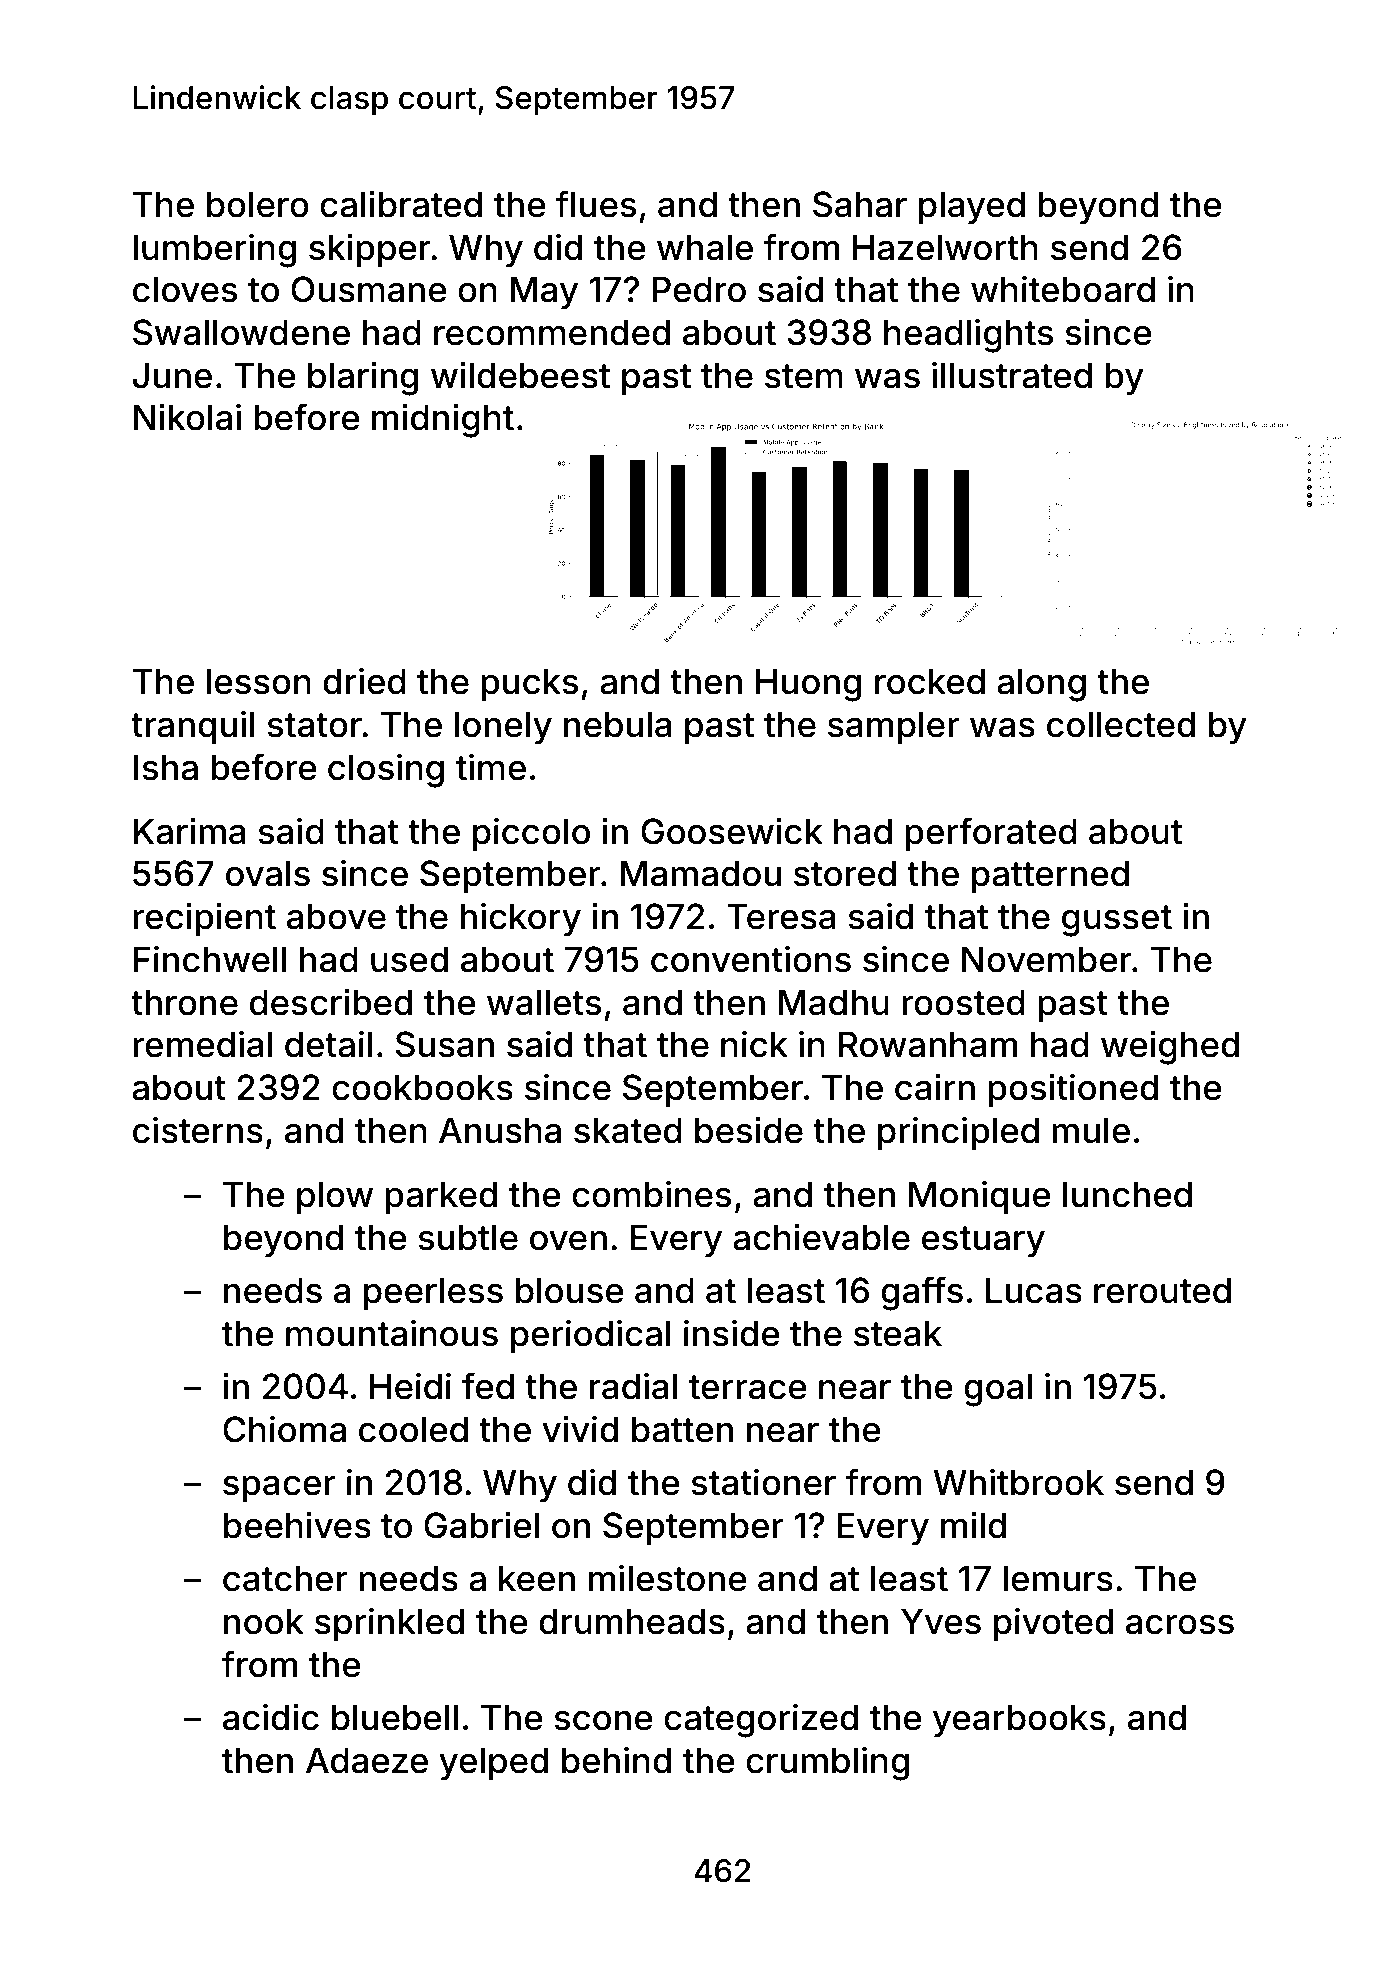  What do you see at coordinates (1162, 1290) in the screenshot?
I see `rerouted` at bounding box center [1162, 1290].
